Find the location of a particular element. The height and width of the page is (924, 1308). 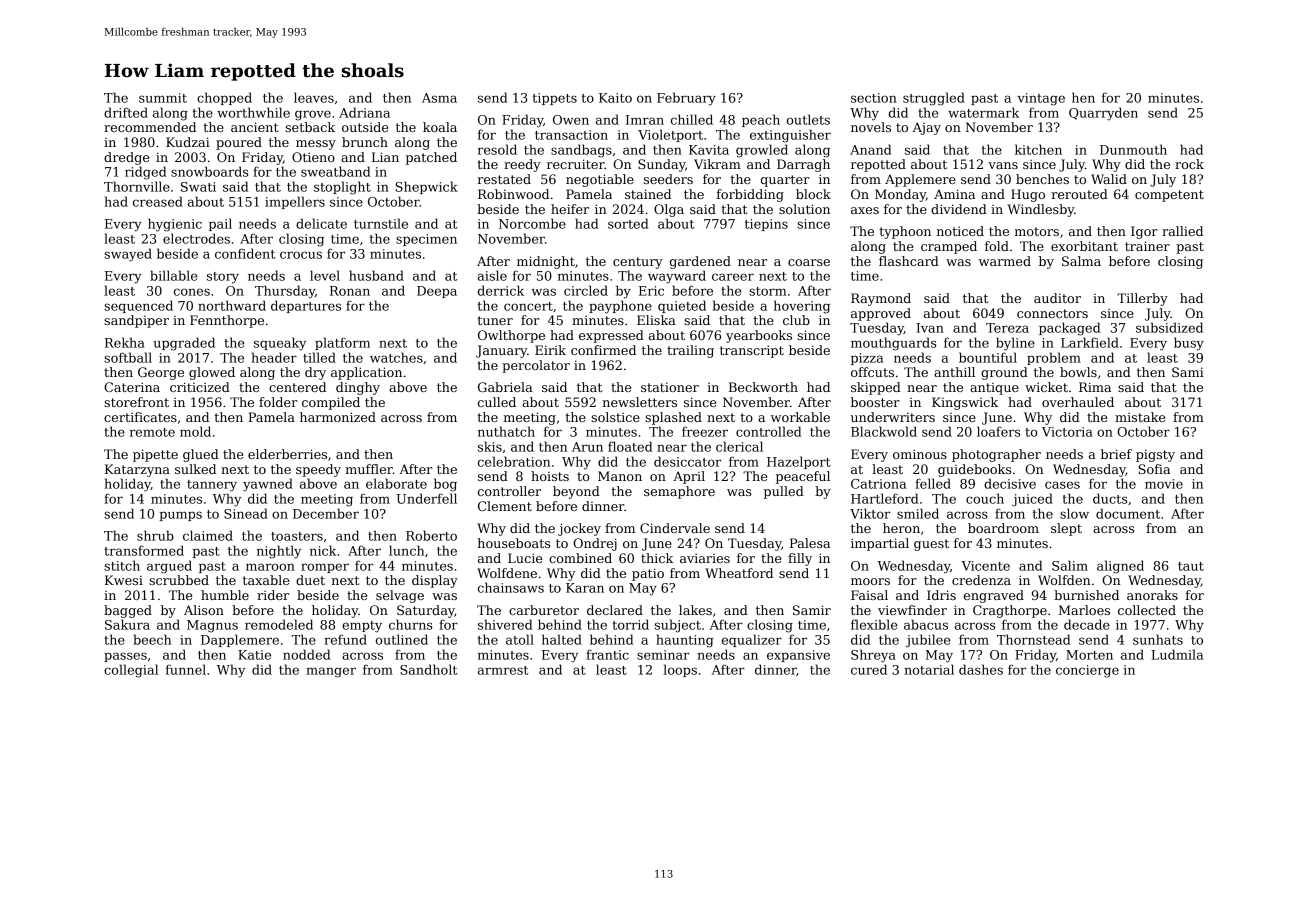

armrest is located at coordinates (503, 670).
